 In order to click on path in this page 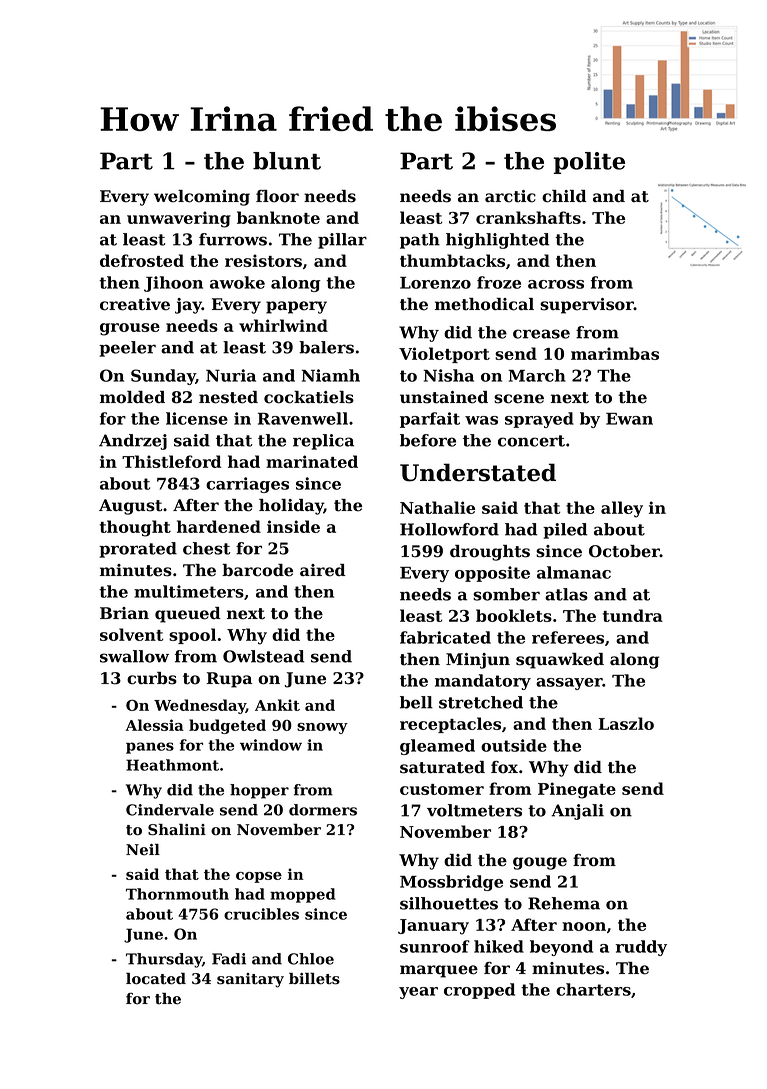, I will do `click(420, 241)`.
